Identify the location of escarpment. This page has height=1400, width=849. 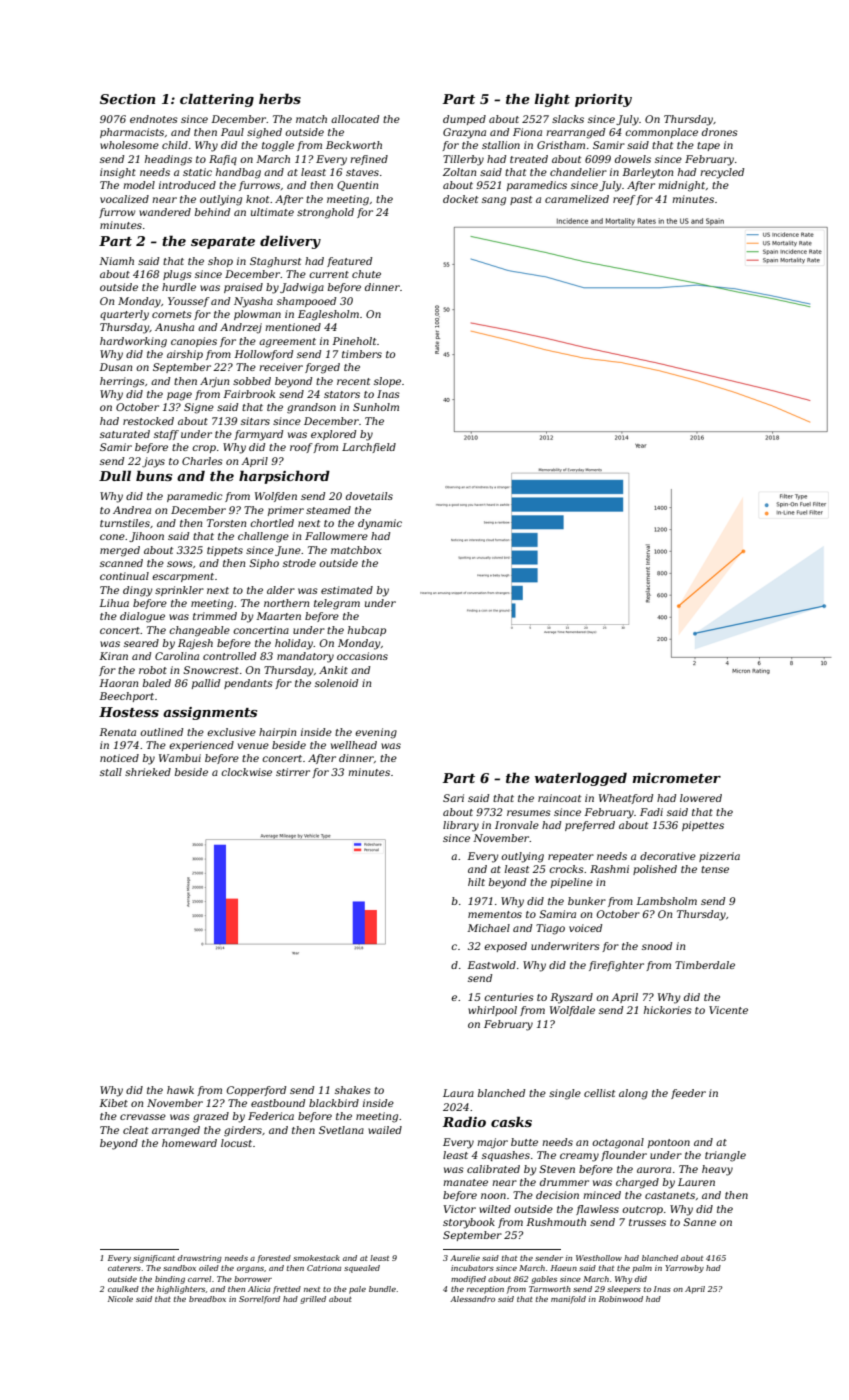
(183, 577).
